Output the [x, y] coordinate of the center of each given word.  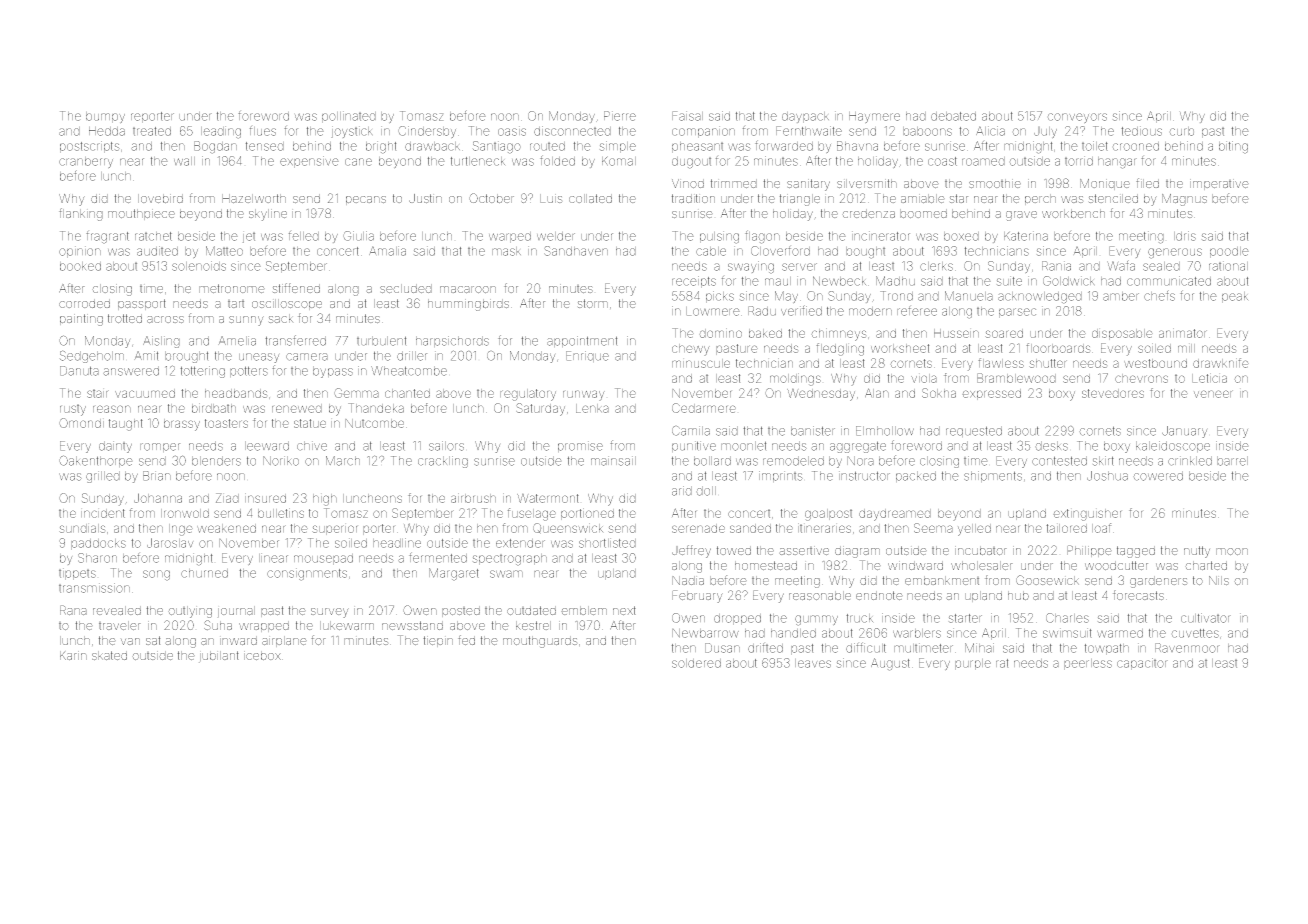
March [343, 461]
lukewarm [347, 625]
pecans [366, 200]
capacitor [1142, 664]
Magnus [1184, 200]
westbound [1155, 363]
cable [711, 251]
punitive [694, 446]
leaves [813, 663]
